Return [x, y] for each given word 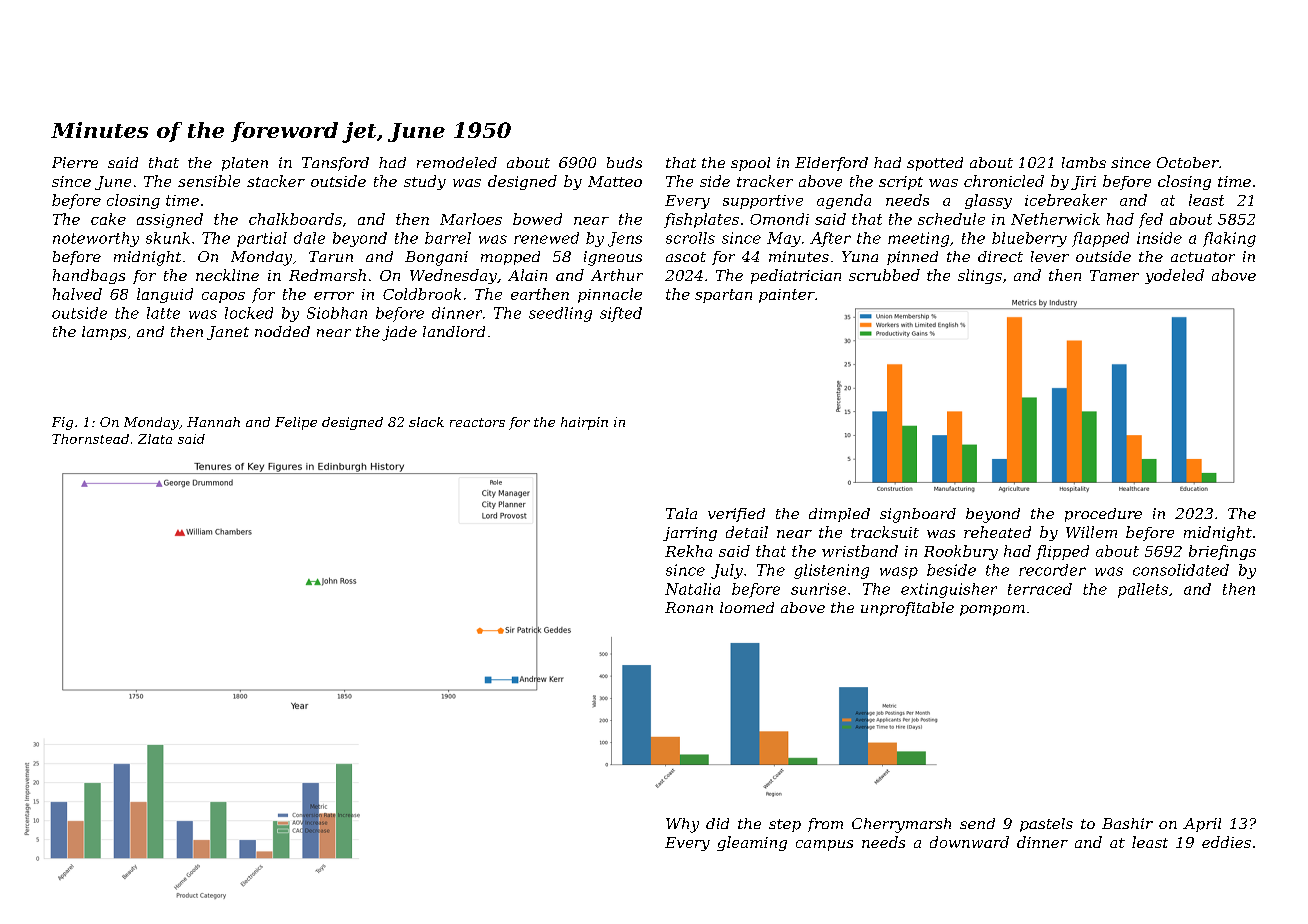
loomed [747, 607]
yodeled [1174, 276]
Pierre [75, 162]
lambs [1084, 162]
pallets [1143, 590]
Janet [228, 333]
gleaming [752, 843]
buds [624, 162]
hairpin [584, 423]
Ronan [689, 607]
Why [682, 825]
